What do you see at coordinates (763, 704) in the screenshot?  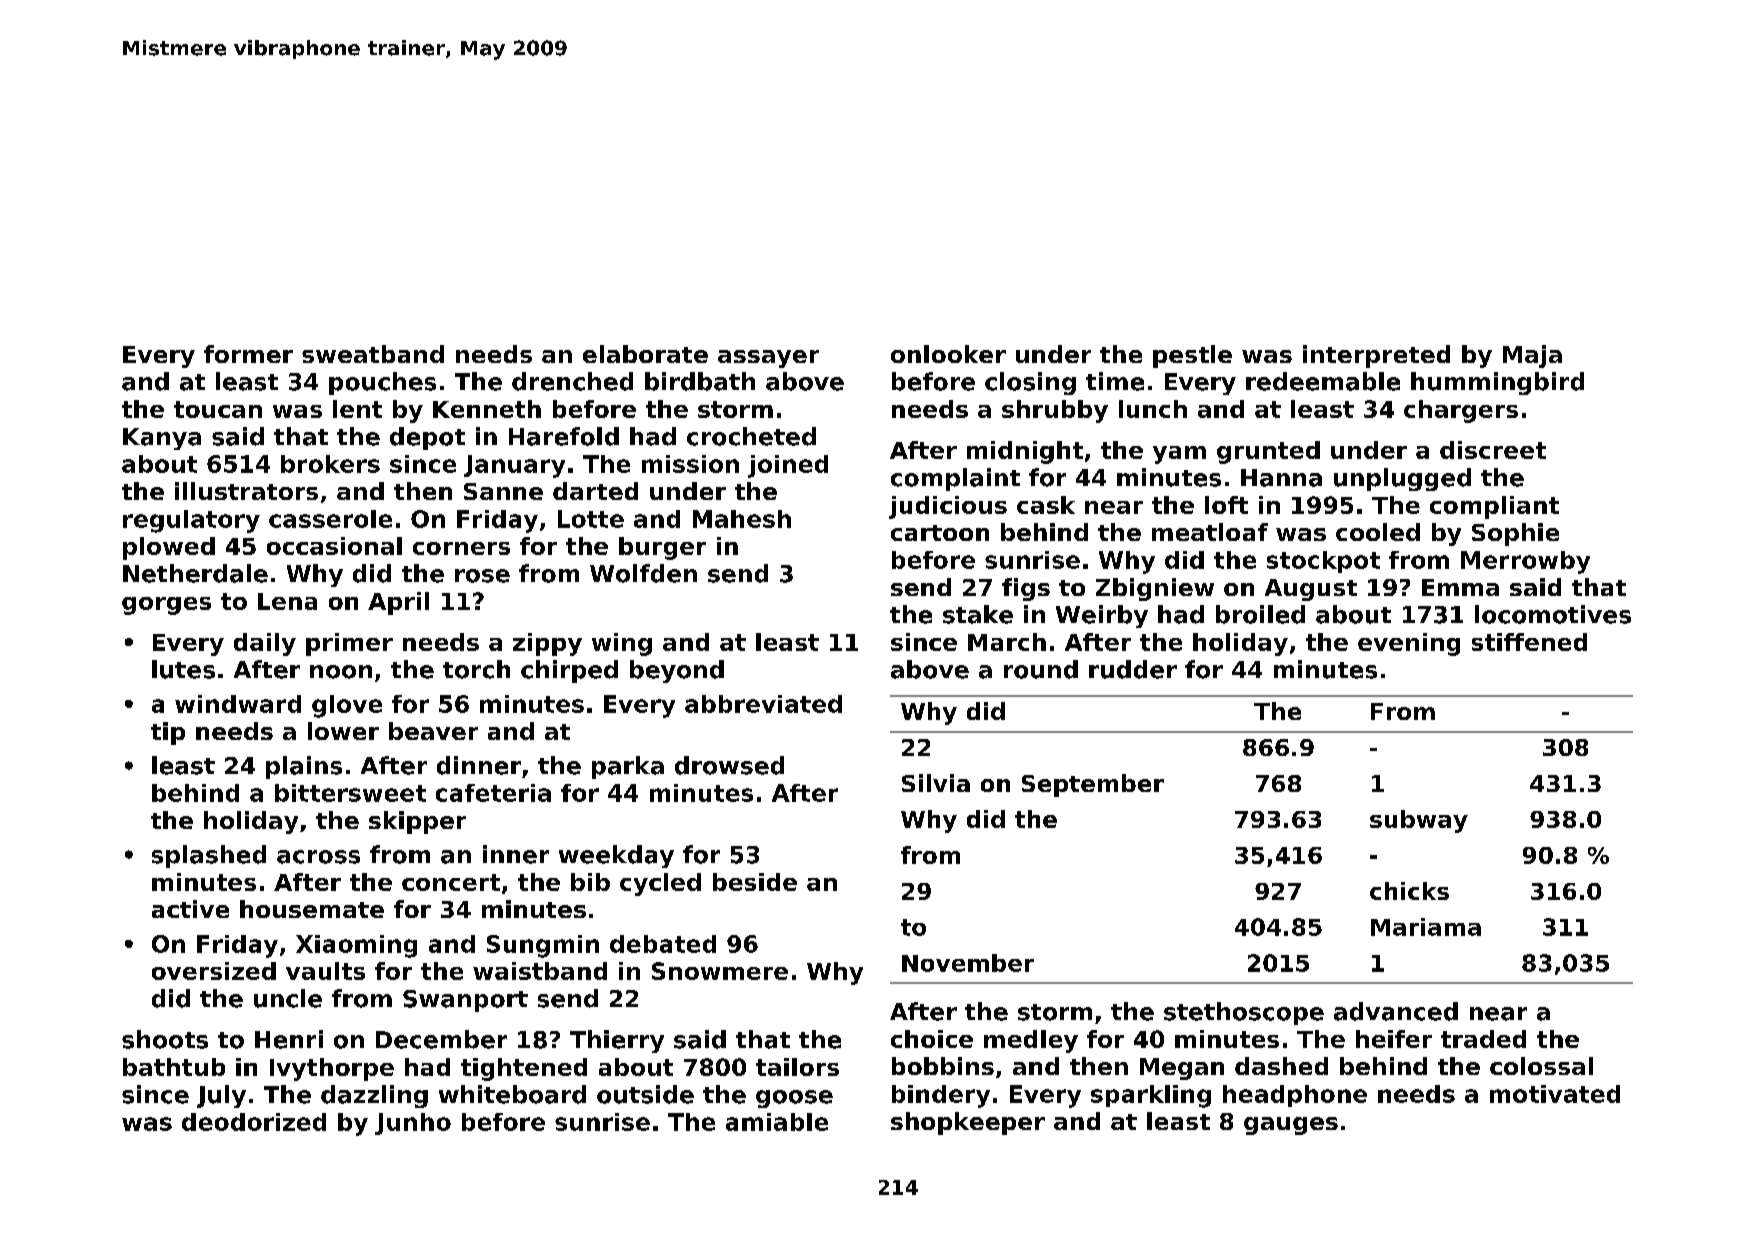 I see `abbreviated` at bounding box center [763, 704].
